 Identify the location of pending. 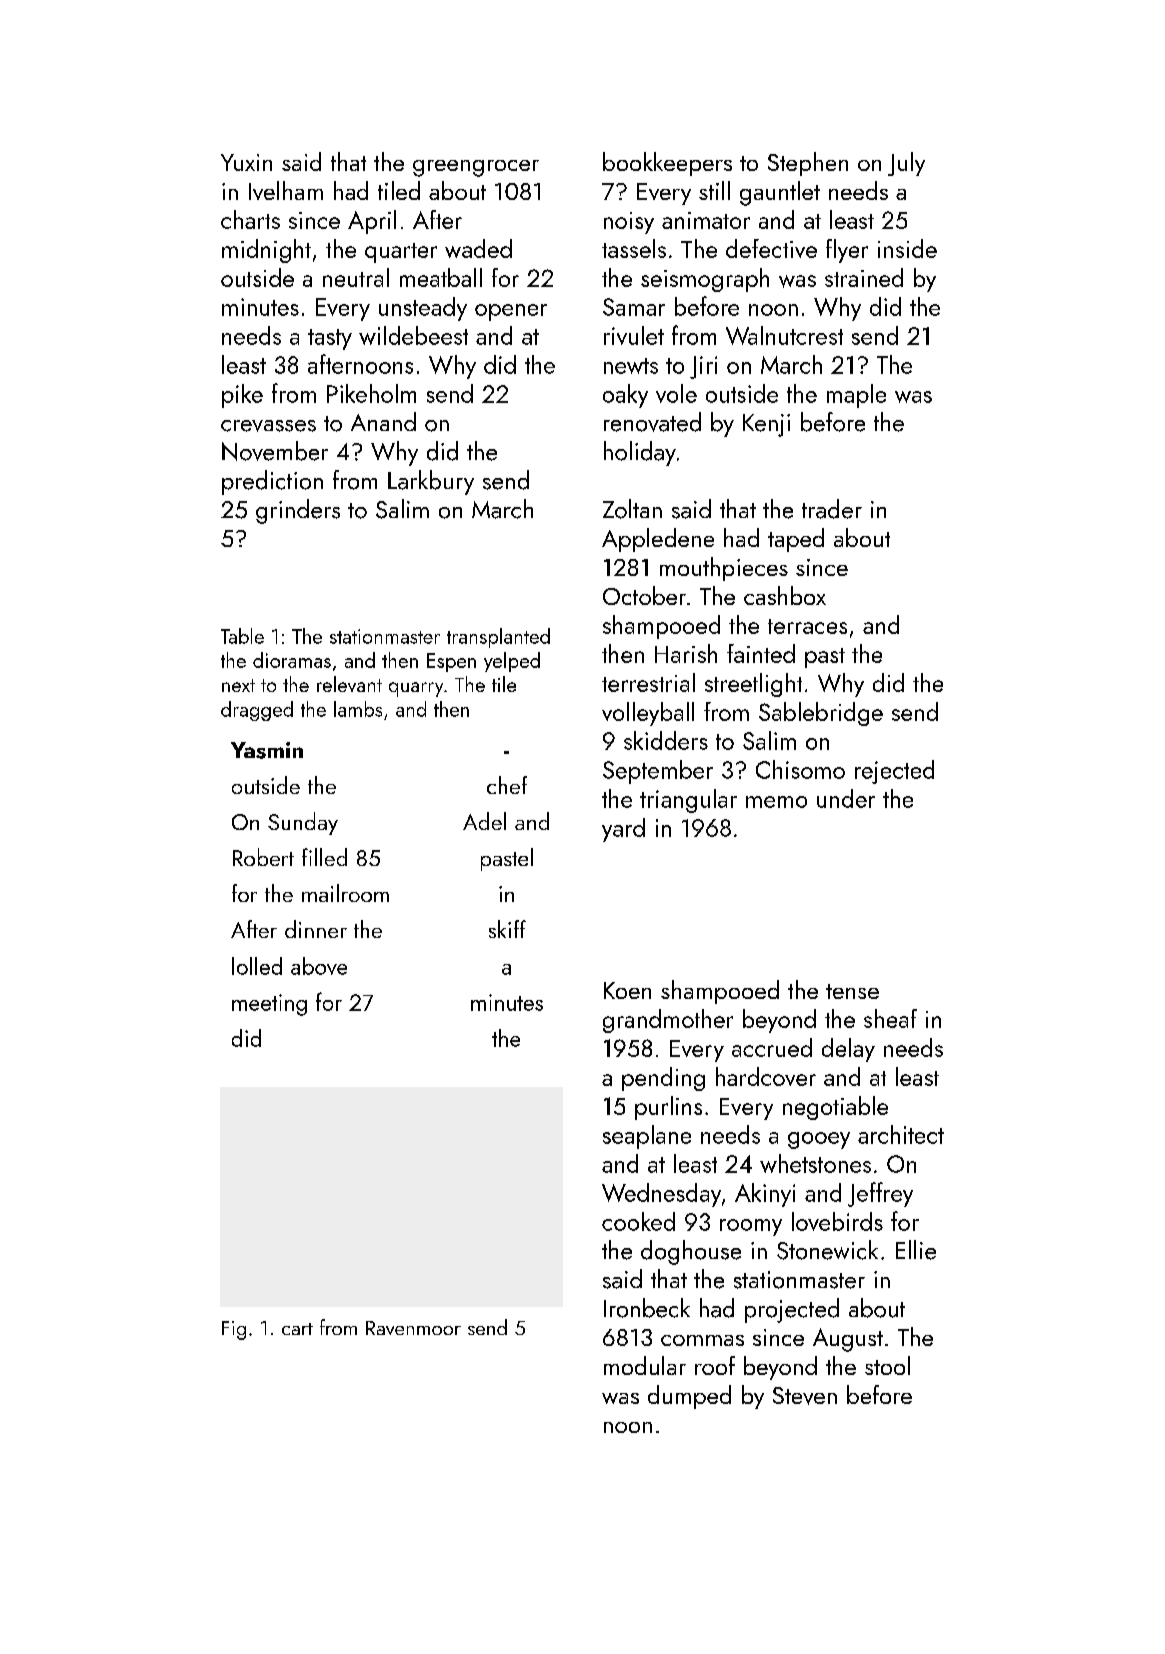
(663, 1079).
